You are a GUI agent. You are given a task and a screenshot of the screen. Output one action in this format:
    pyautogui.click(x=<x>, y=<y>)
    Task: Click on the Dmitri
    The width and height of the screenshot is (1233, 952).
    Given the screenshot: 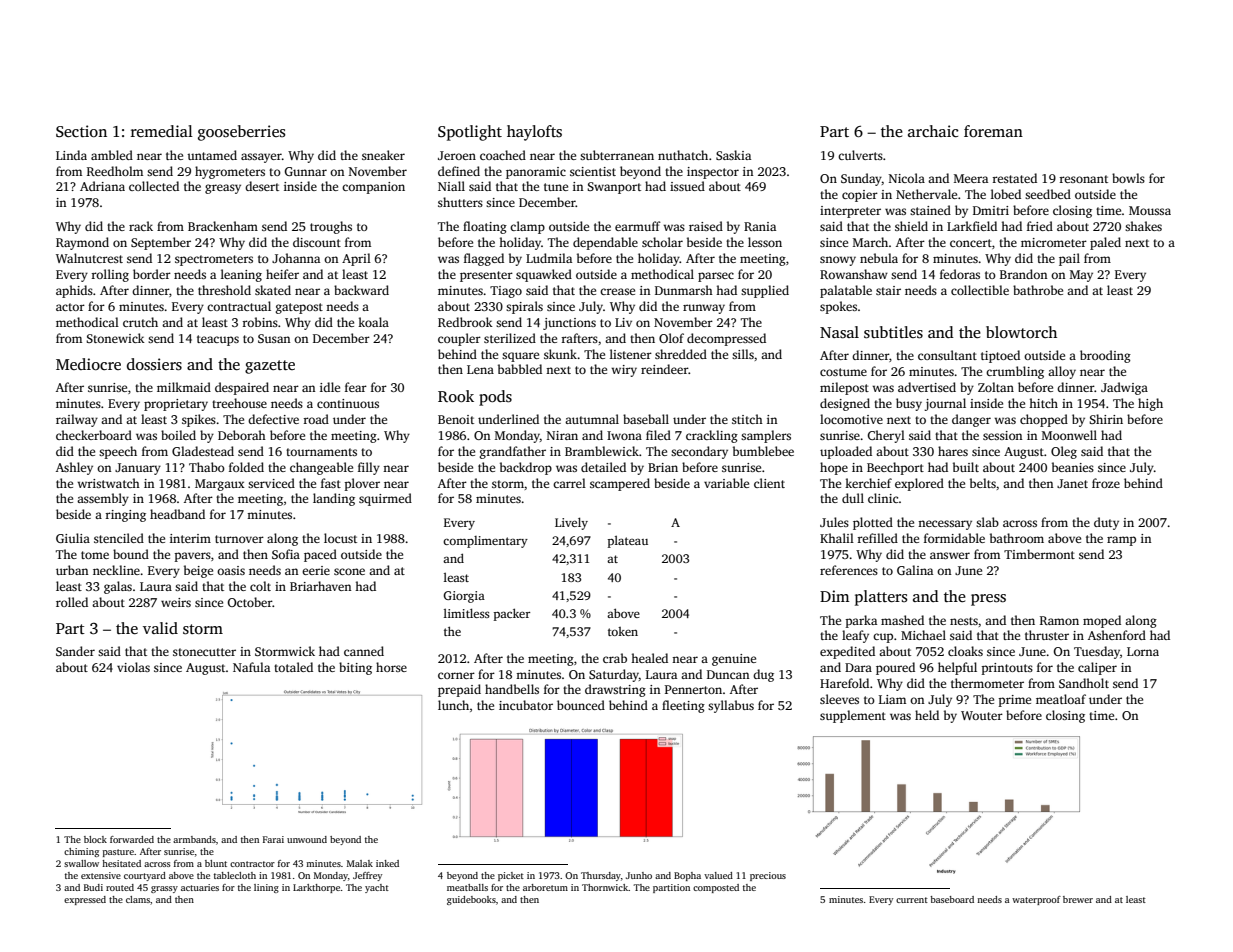 What is the action you would take?
    pyautogui.click(x=991, y=210)
